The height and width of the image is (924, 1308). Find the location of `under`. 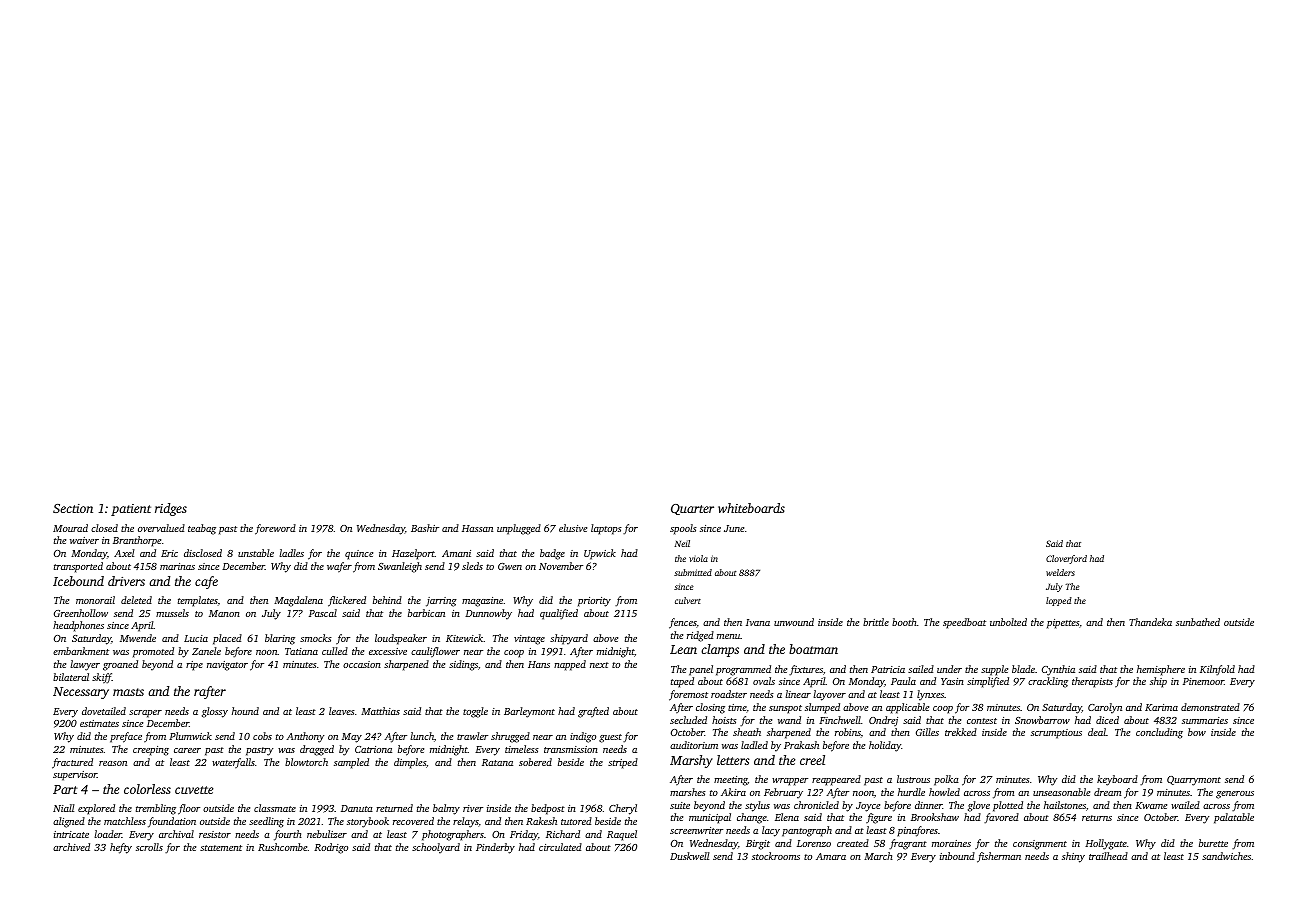

under is located at coordinates (949, 669).
